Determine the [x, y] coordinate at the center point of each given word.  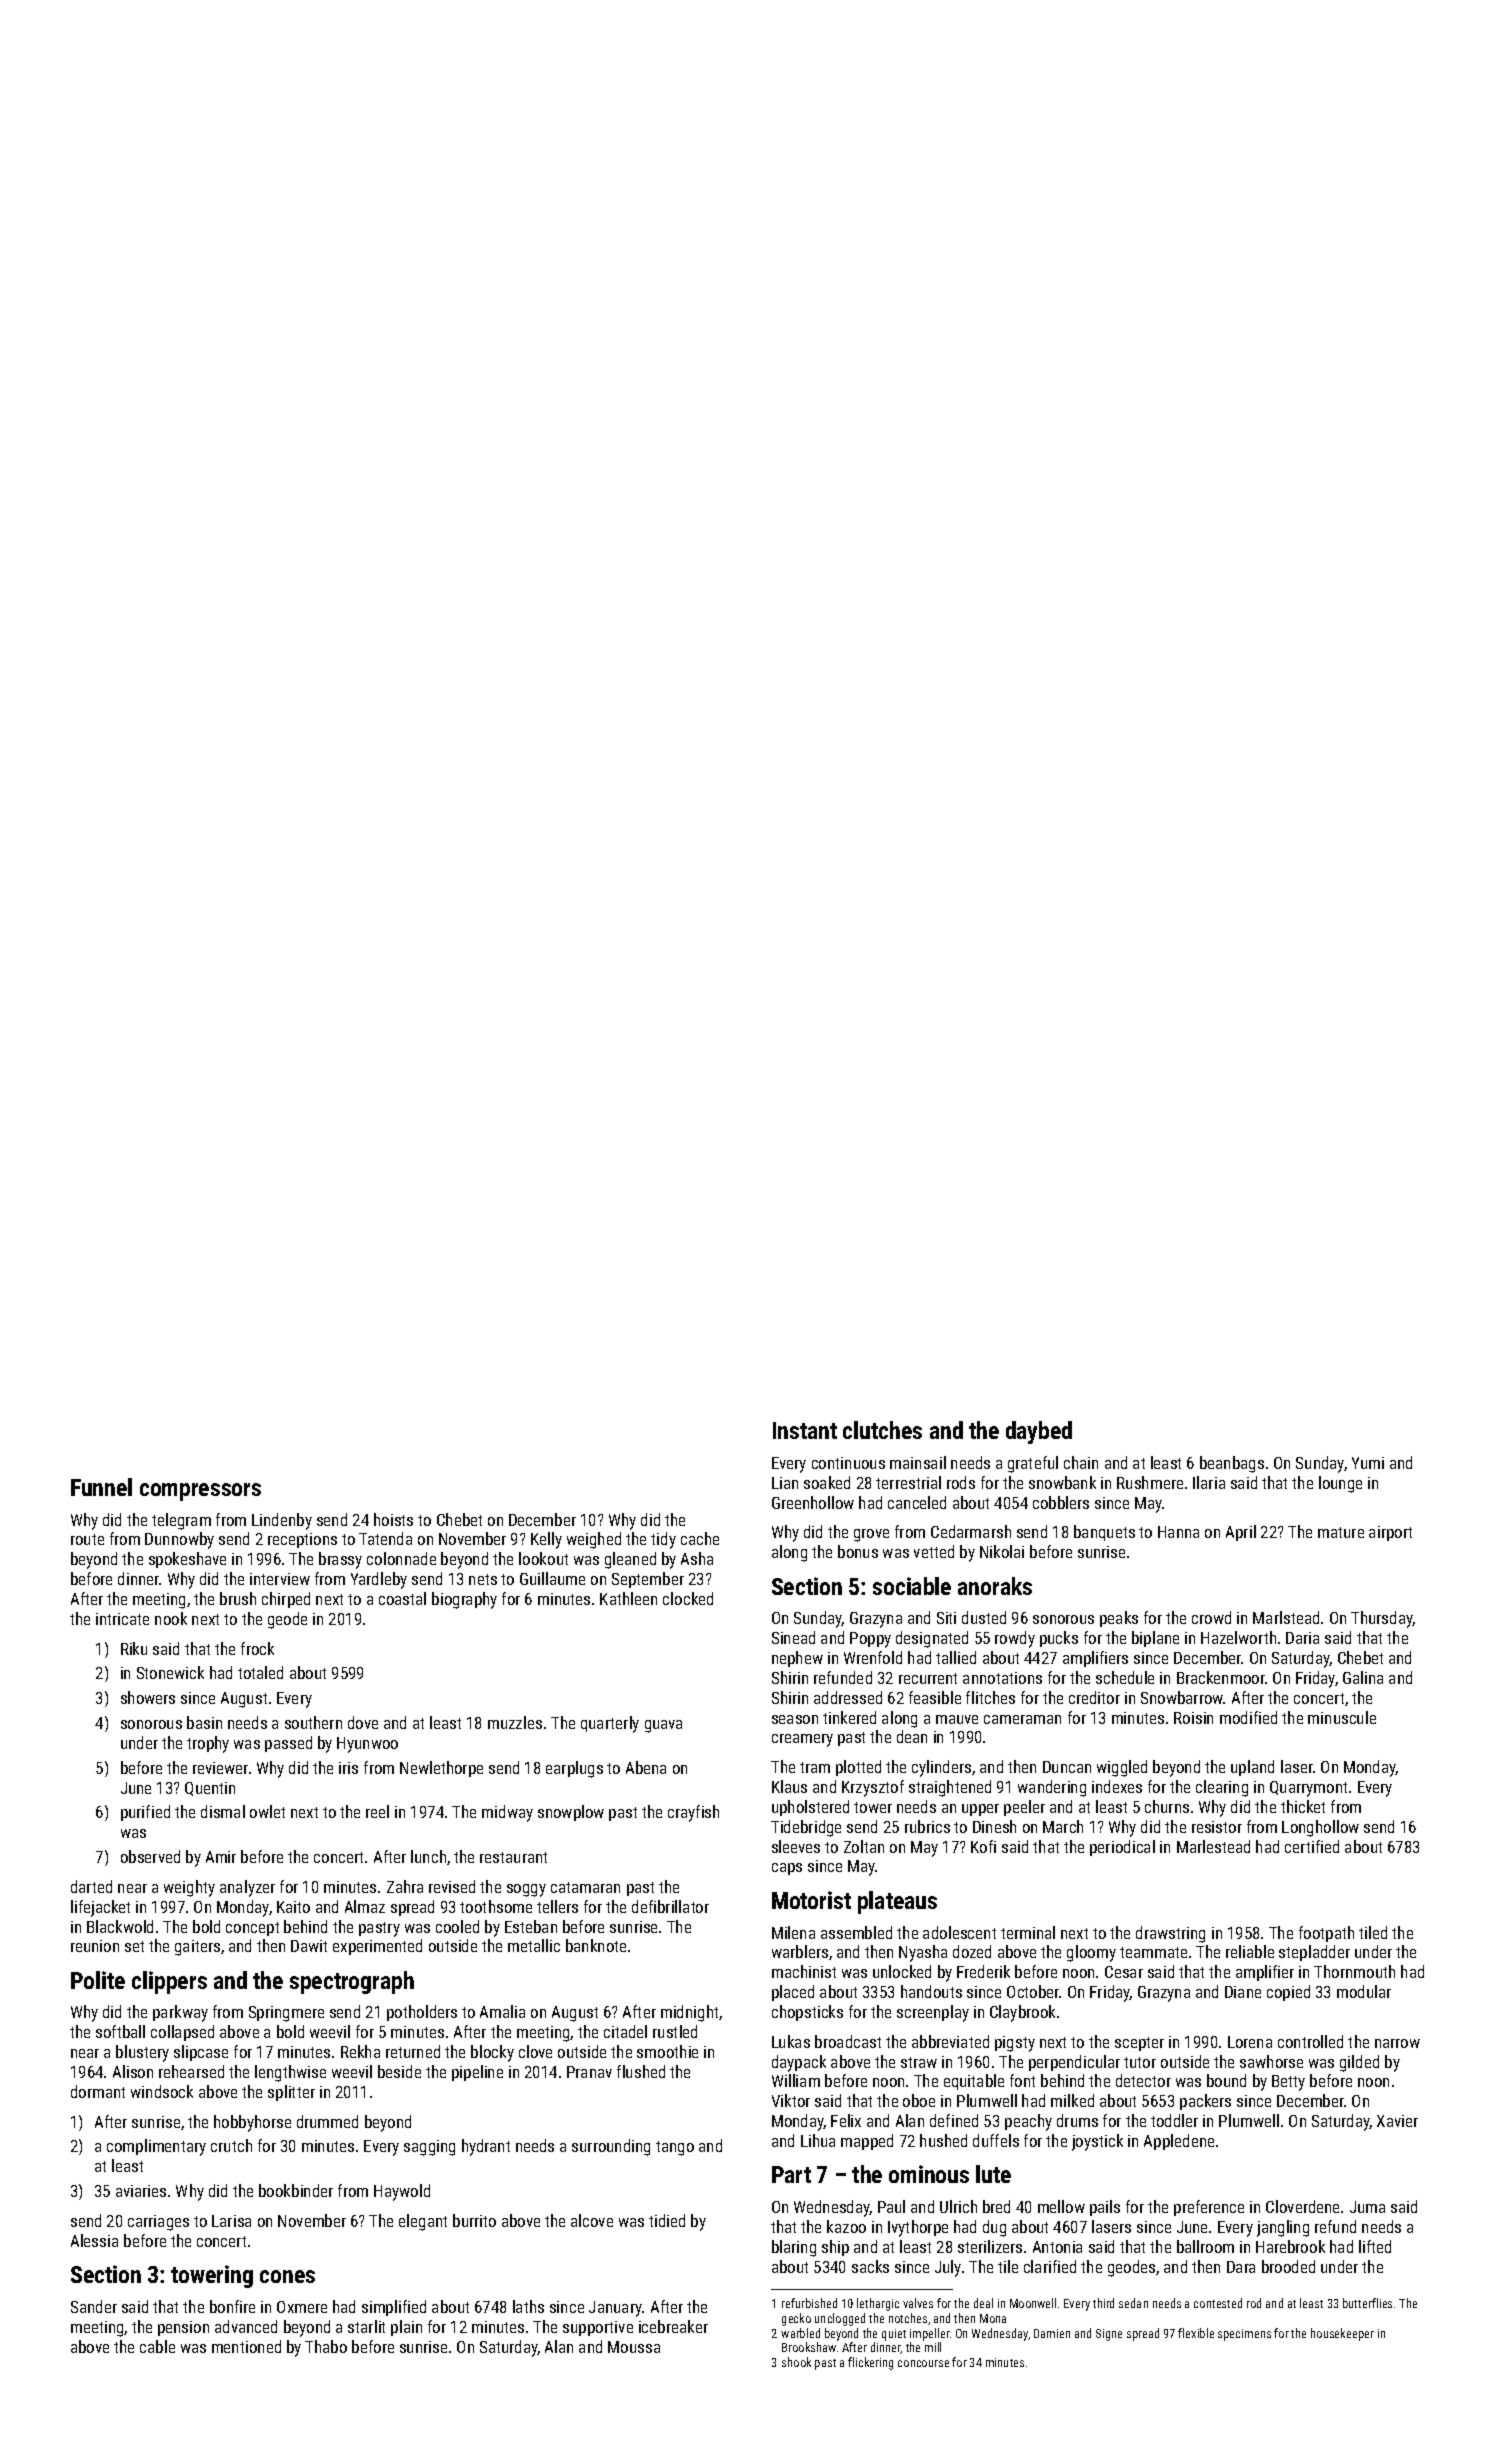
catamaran [585, 1887]
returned [413, 2051]
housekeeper [1342, 2334]
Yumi [1368, 1463]
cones [287, 2276]
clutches [882, 1430]
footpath [1326, 1934]
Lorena [1250, 2042]
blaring [794, 2248]
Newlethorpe [441, 1769]
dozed [972, 1951]
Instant [805, 1430]
